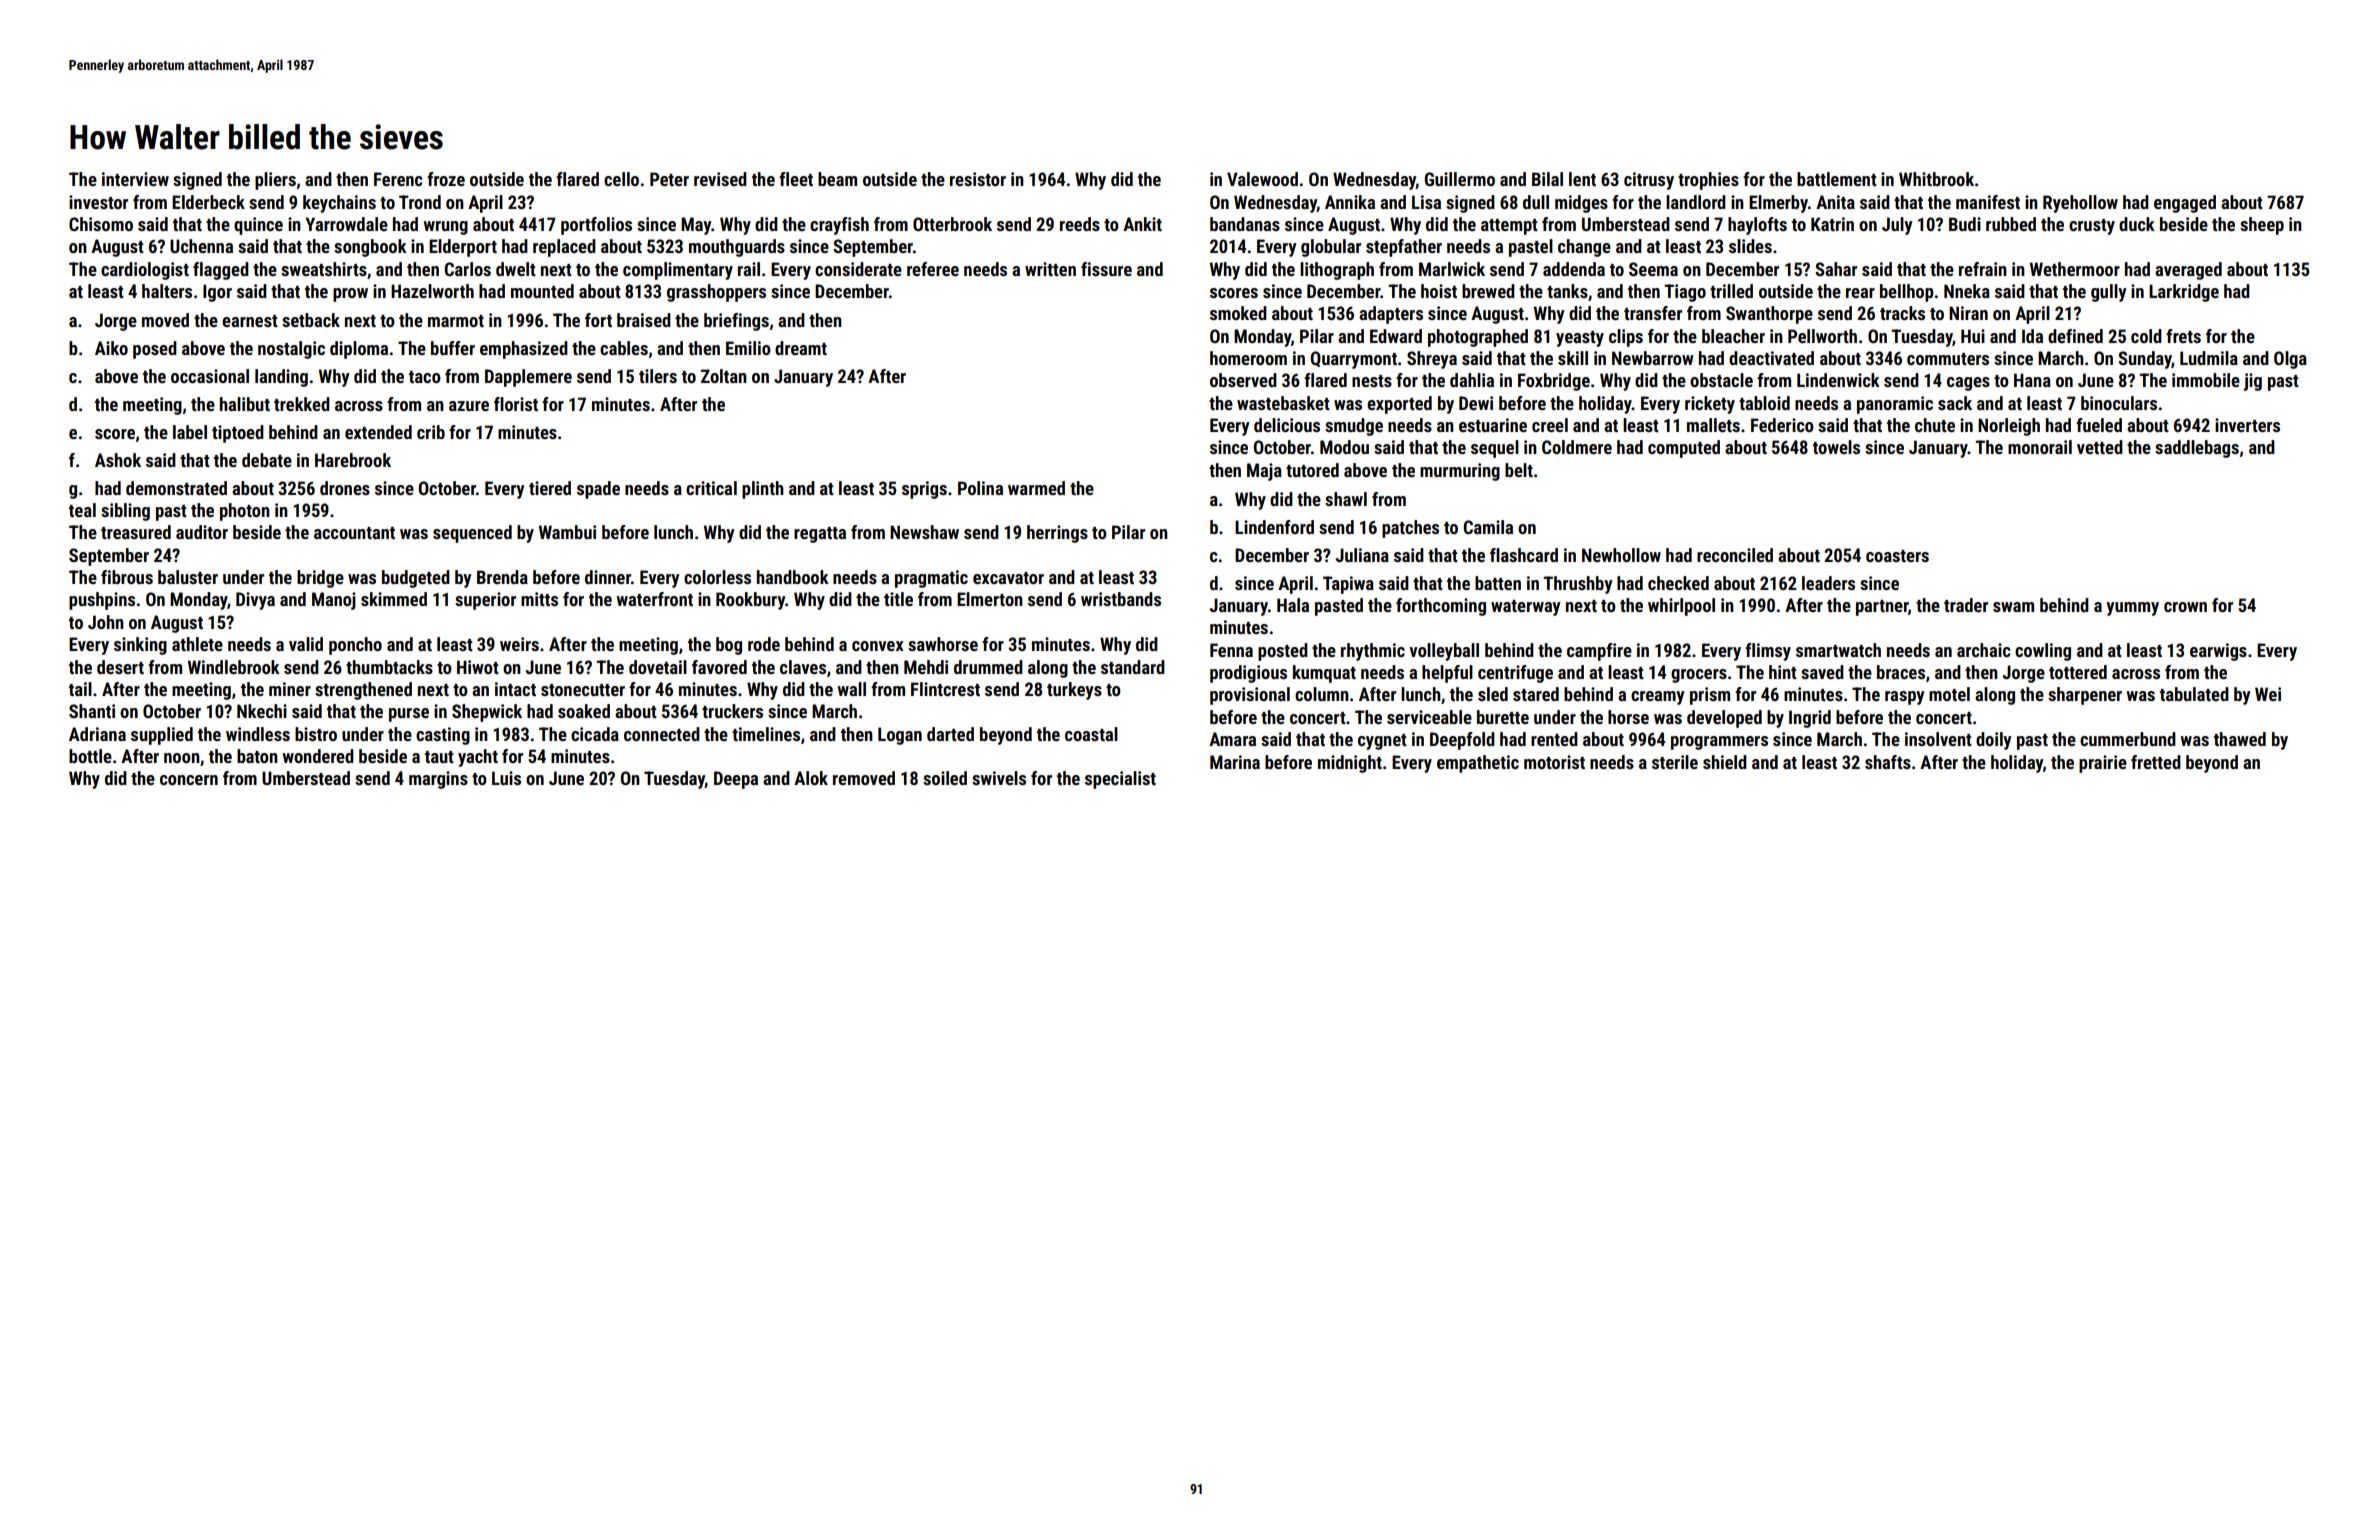 The image size is (2380, 1540). Describe the element at coordinates (1836, 269) in the image. I see `Sahar` at that location.
